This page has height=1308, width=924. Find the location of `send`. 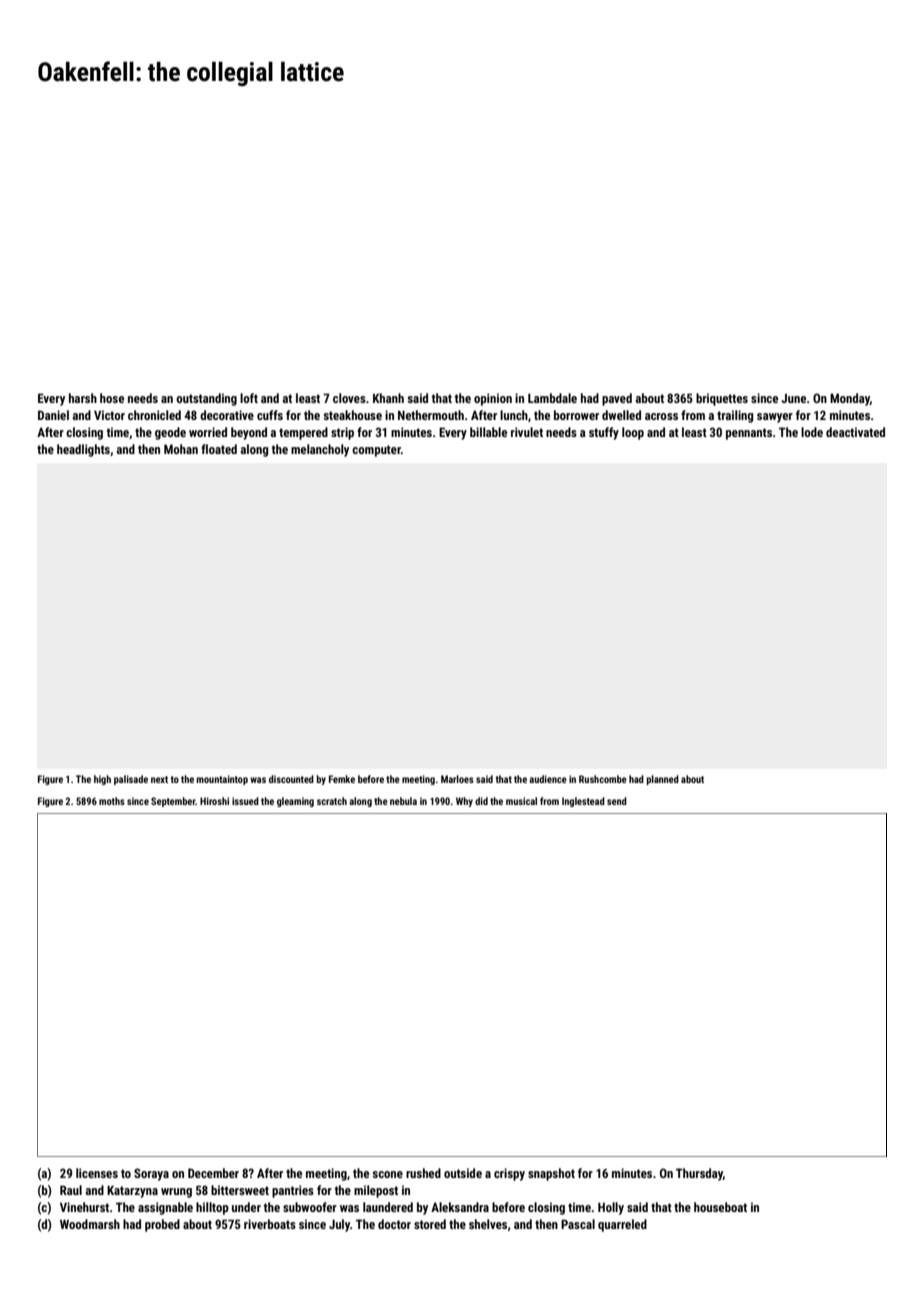

send is located at coordinates (617, 801).
